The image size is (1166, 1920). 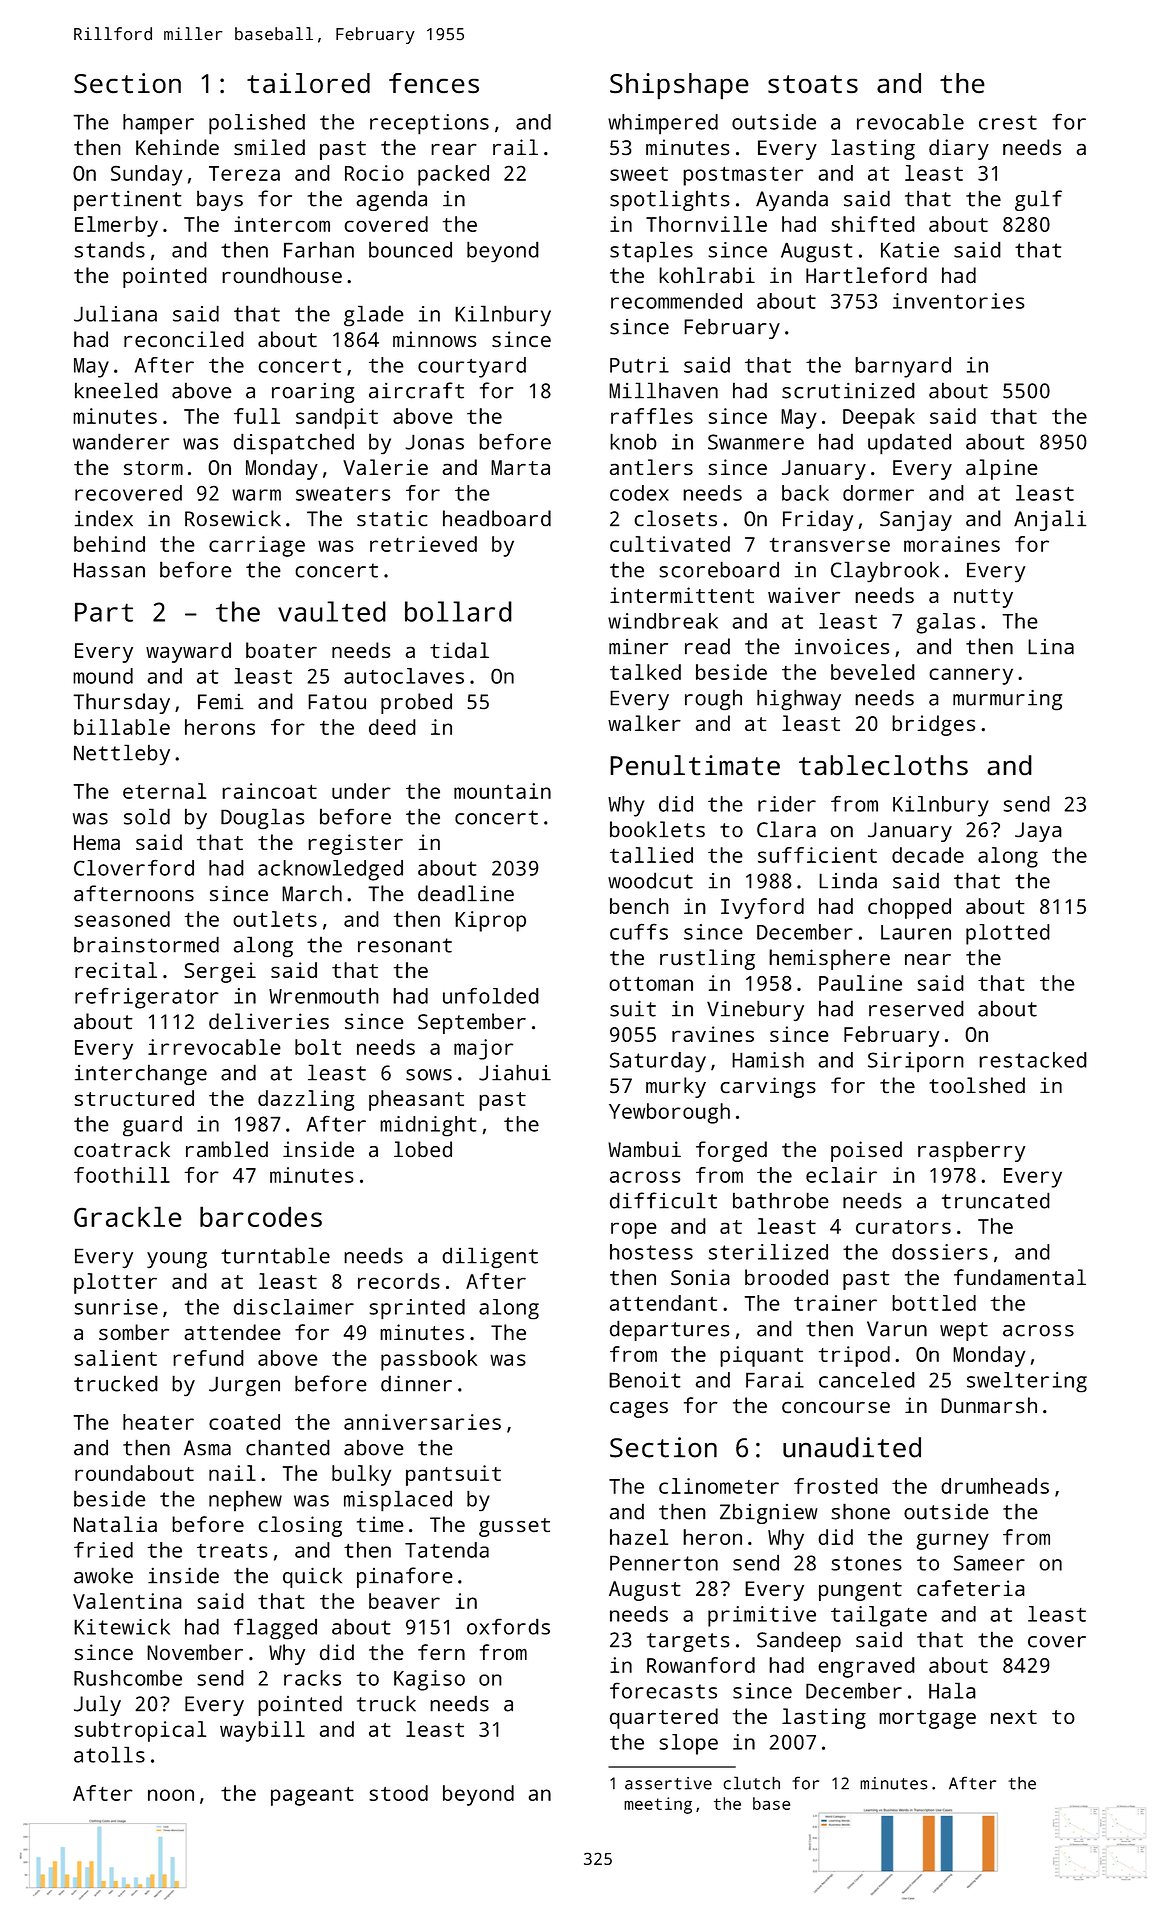 What do you see at coordinates (434, 83) in the screenshot?
I see `fences` at bounding box center [434, 83].
